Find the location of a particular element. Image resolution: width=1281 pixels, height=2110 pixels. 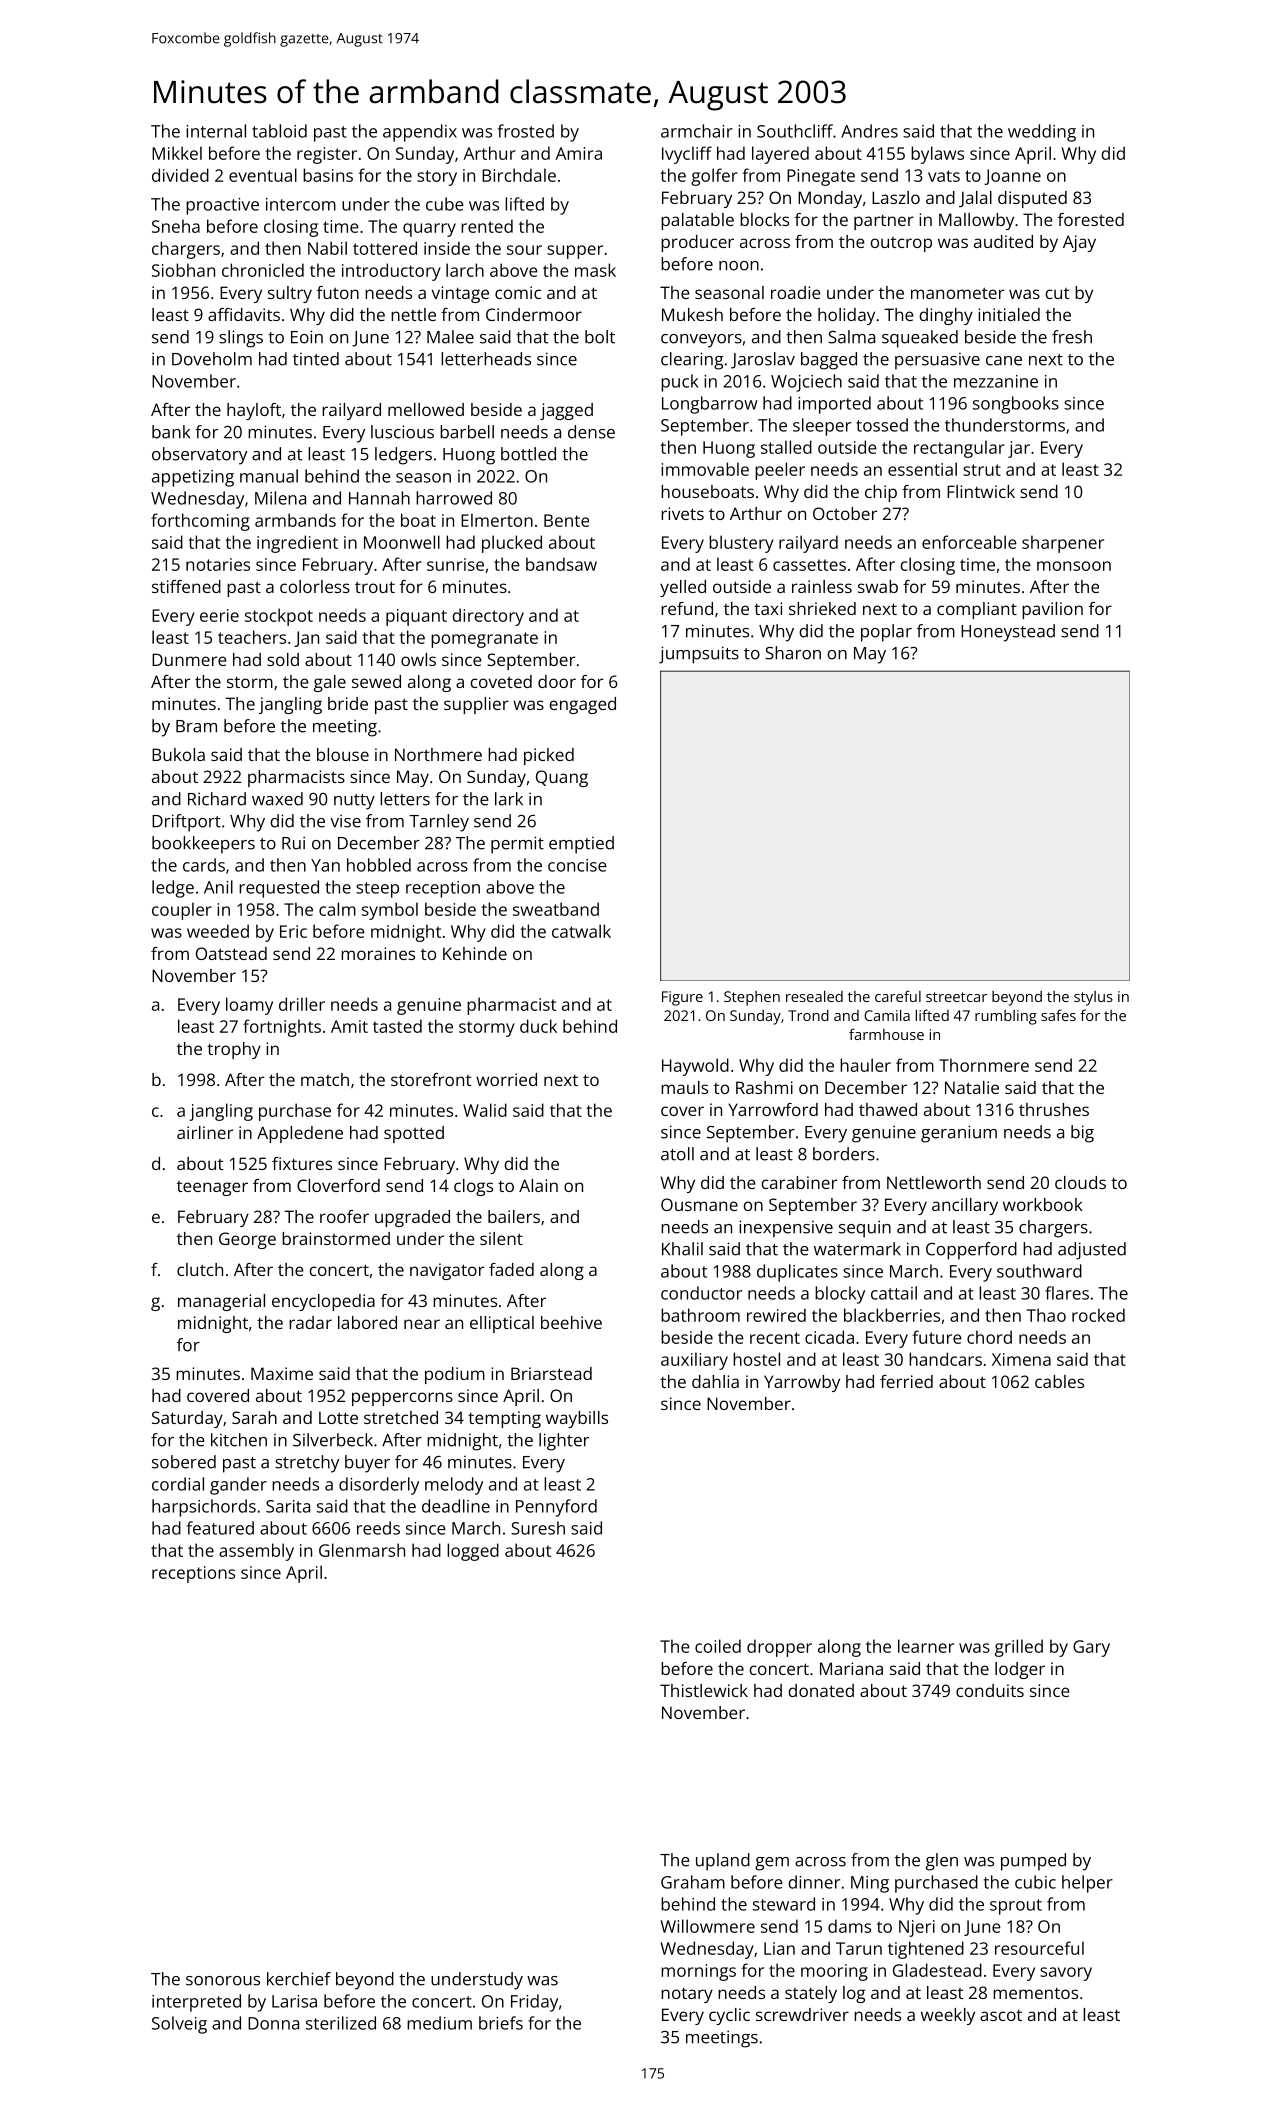

Sarita is located at coordinates (288, 1506).
